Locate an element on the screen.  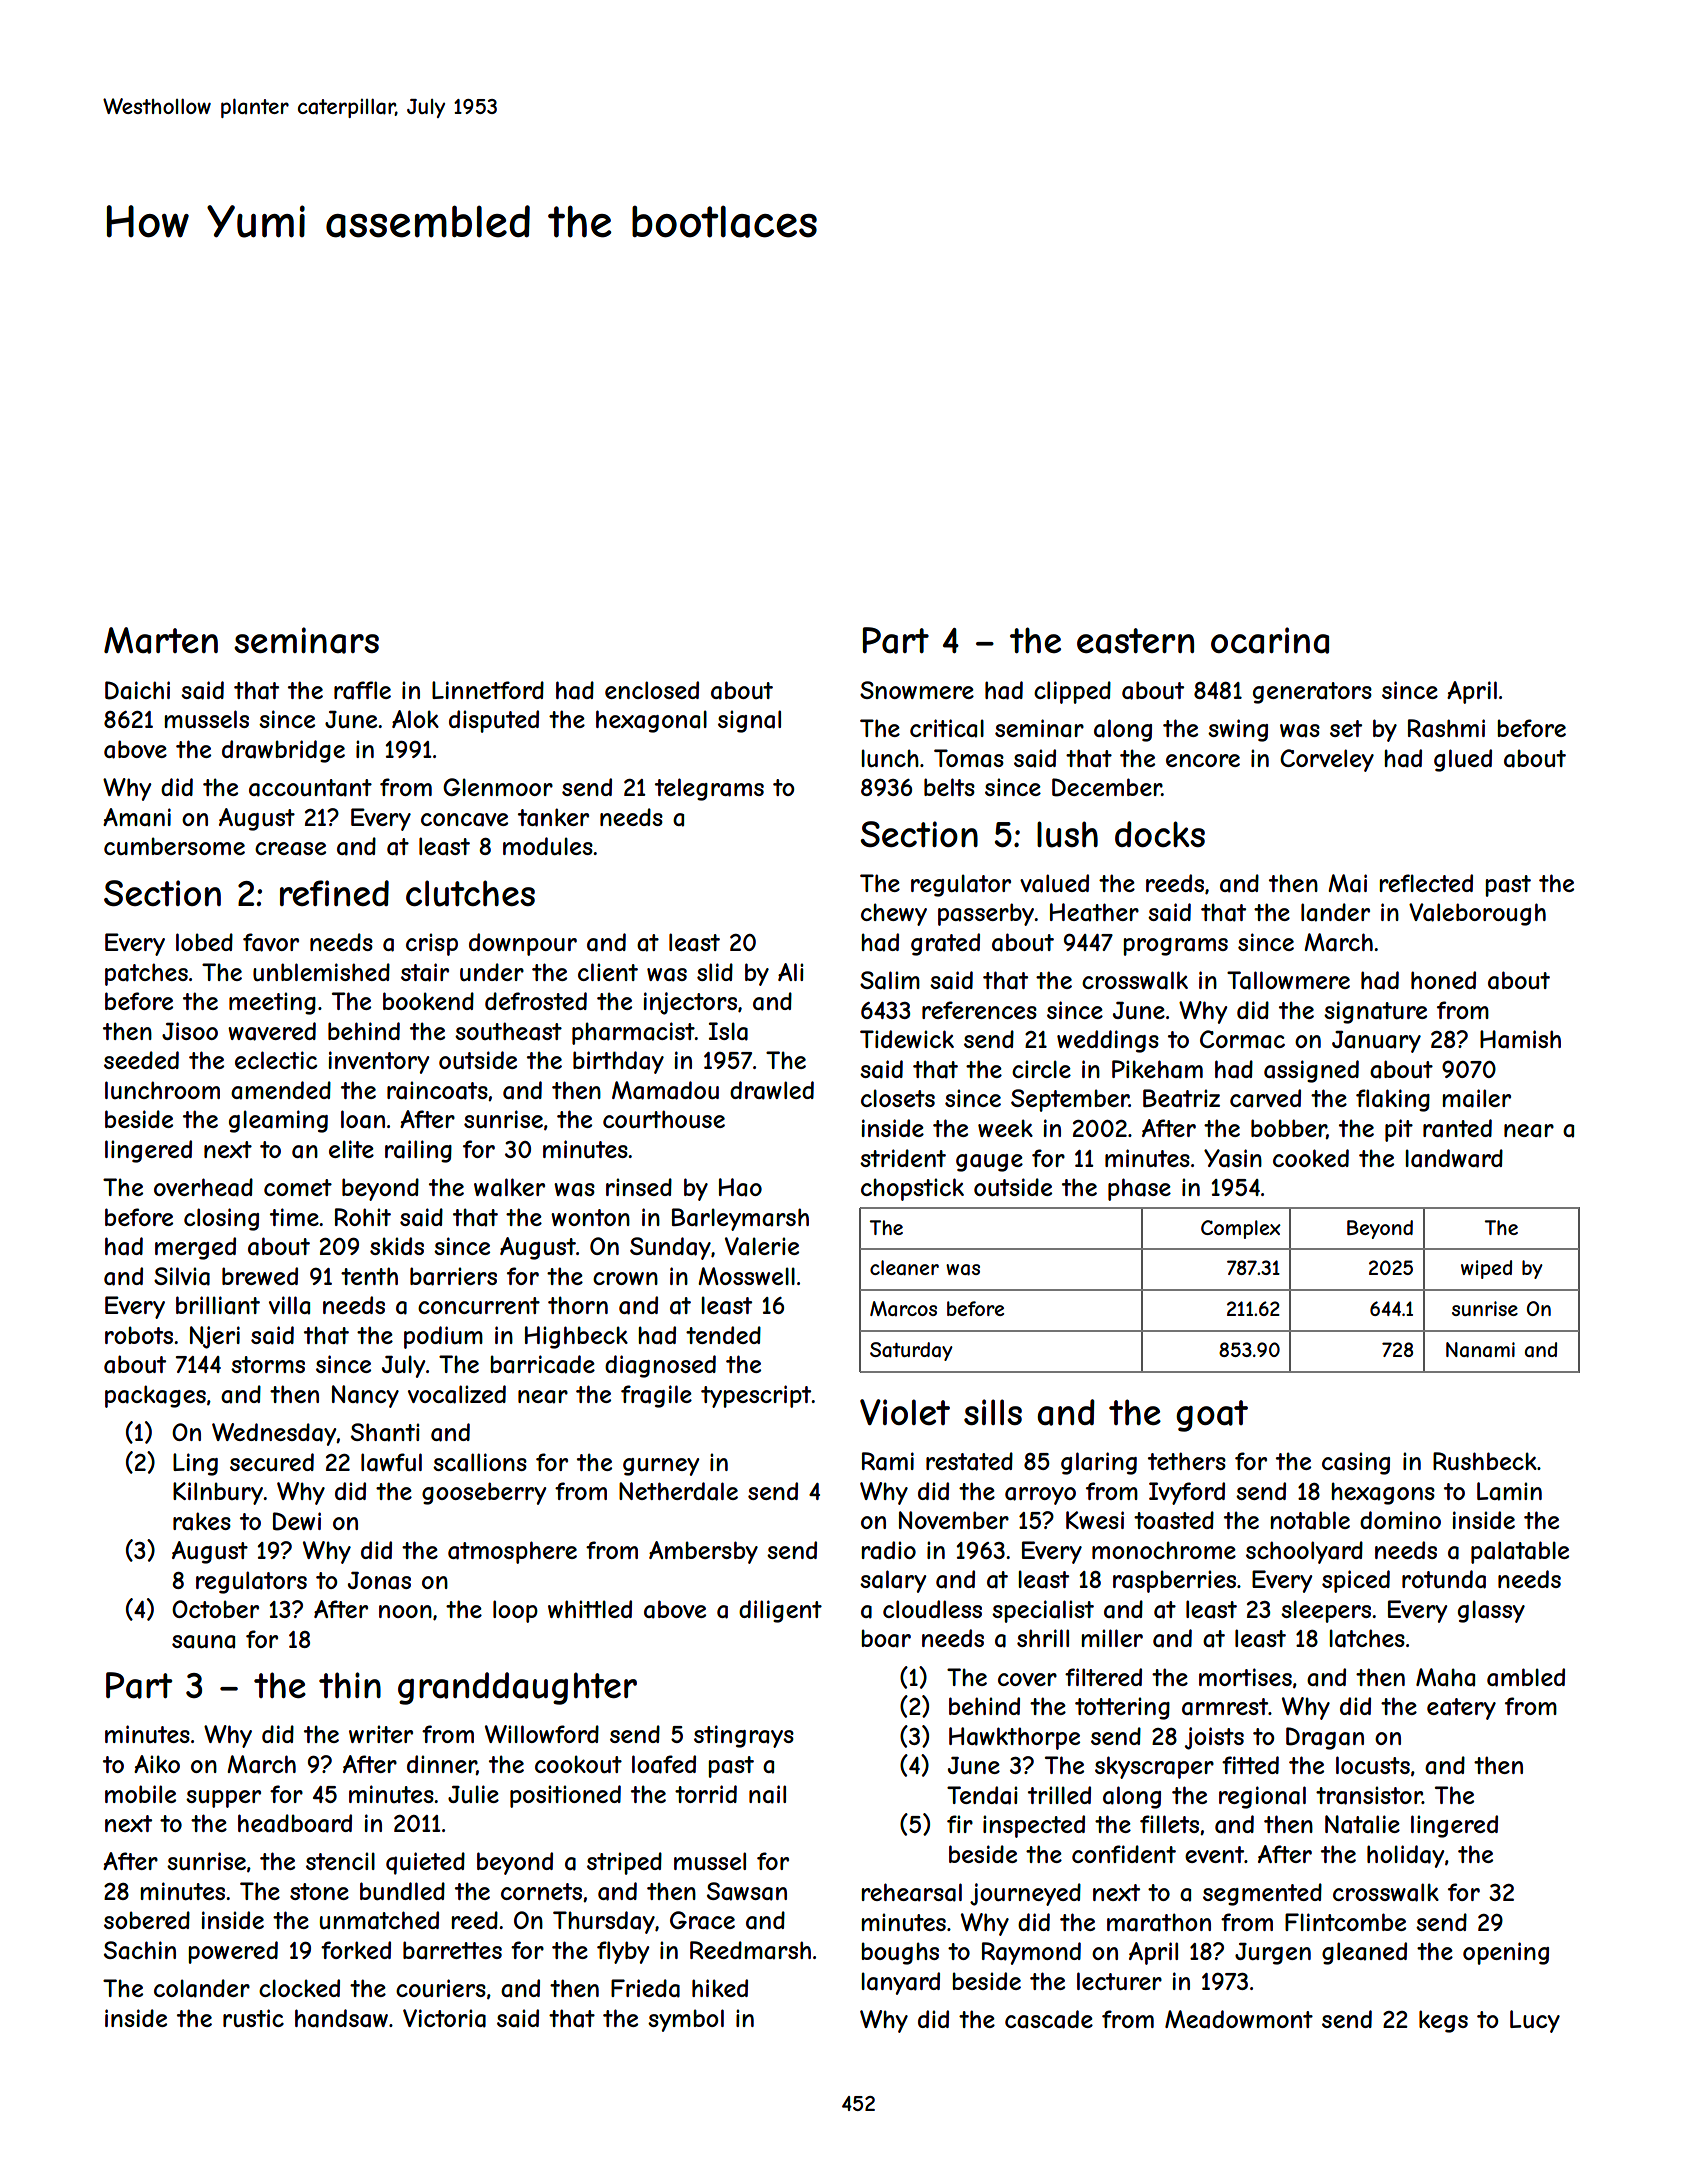
Snowmere is located at coordinates (917, 690).
